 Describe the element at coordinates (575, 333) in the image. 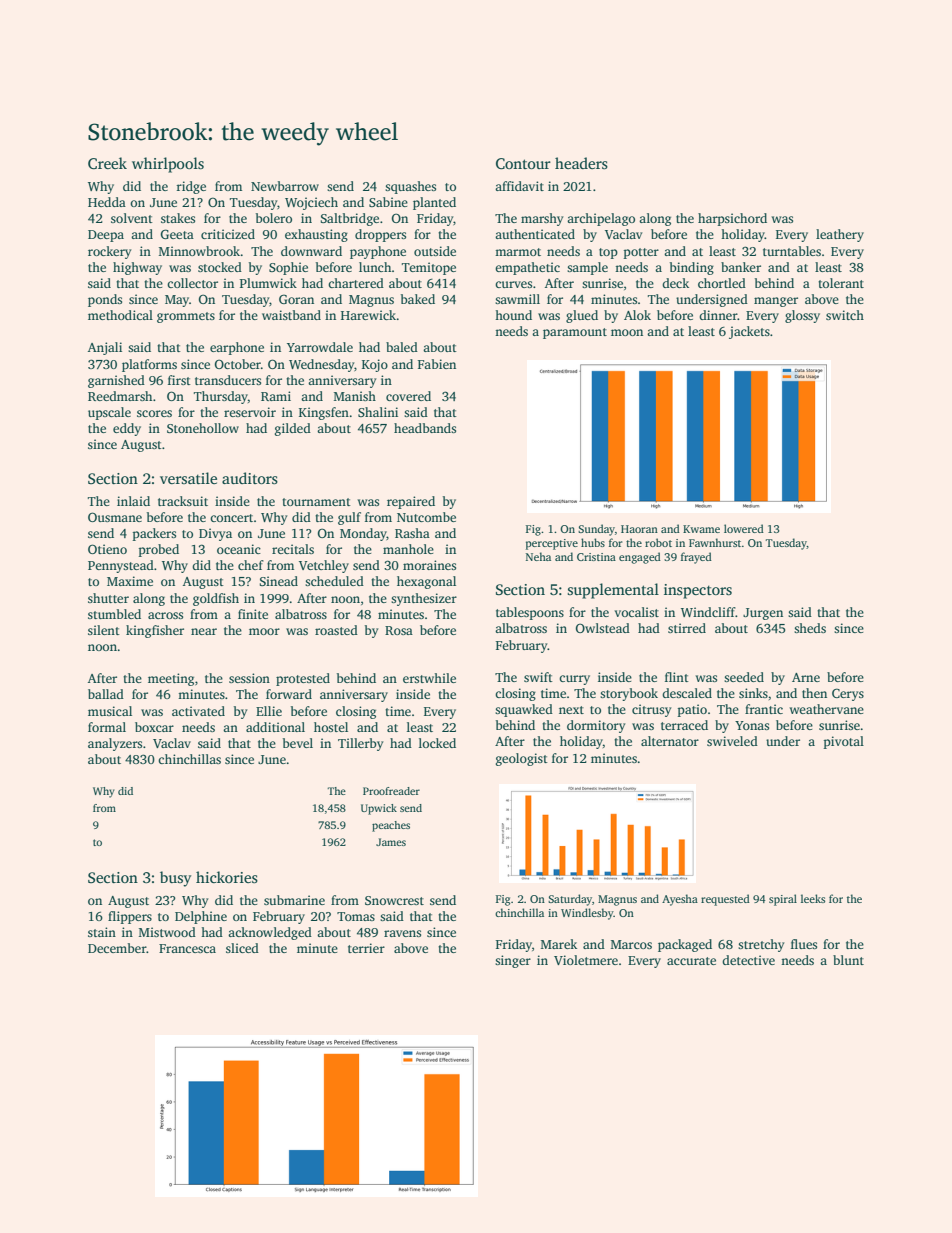

I see `paramount` at that location.
